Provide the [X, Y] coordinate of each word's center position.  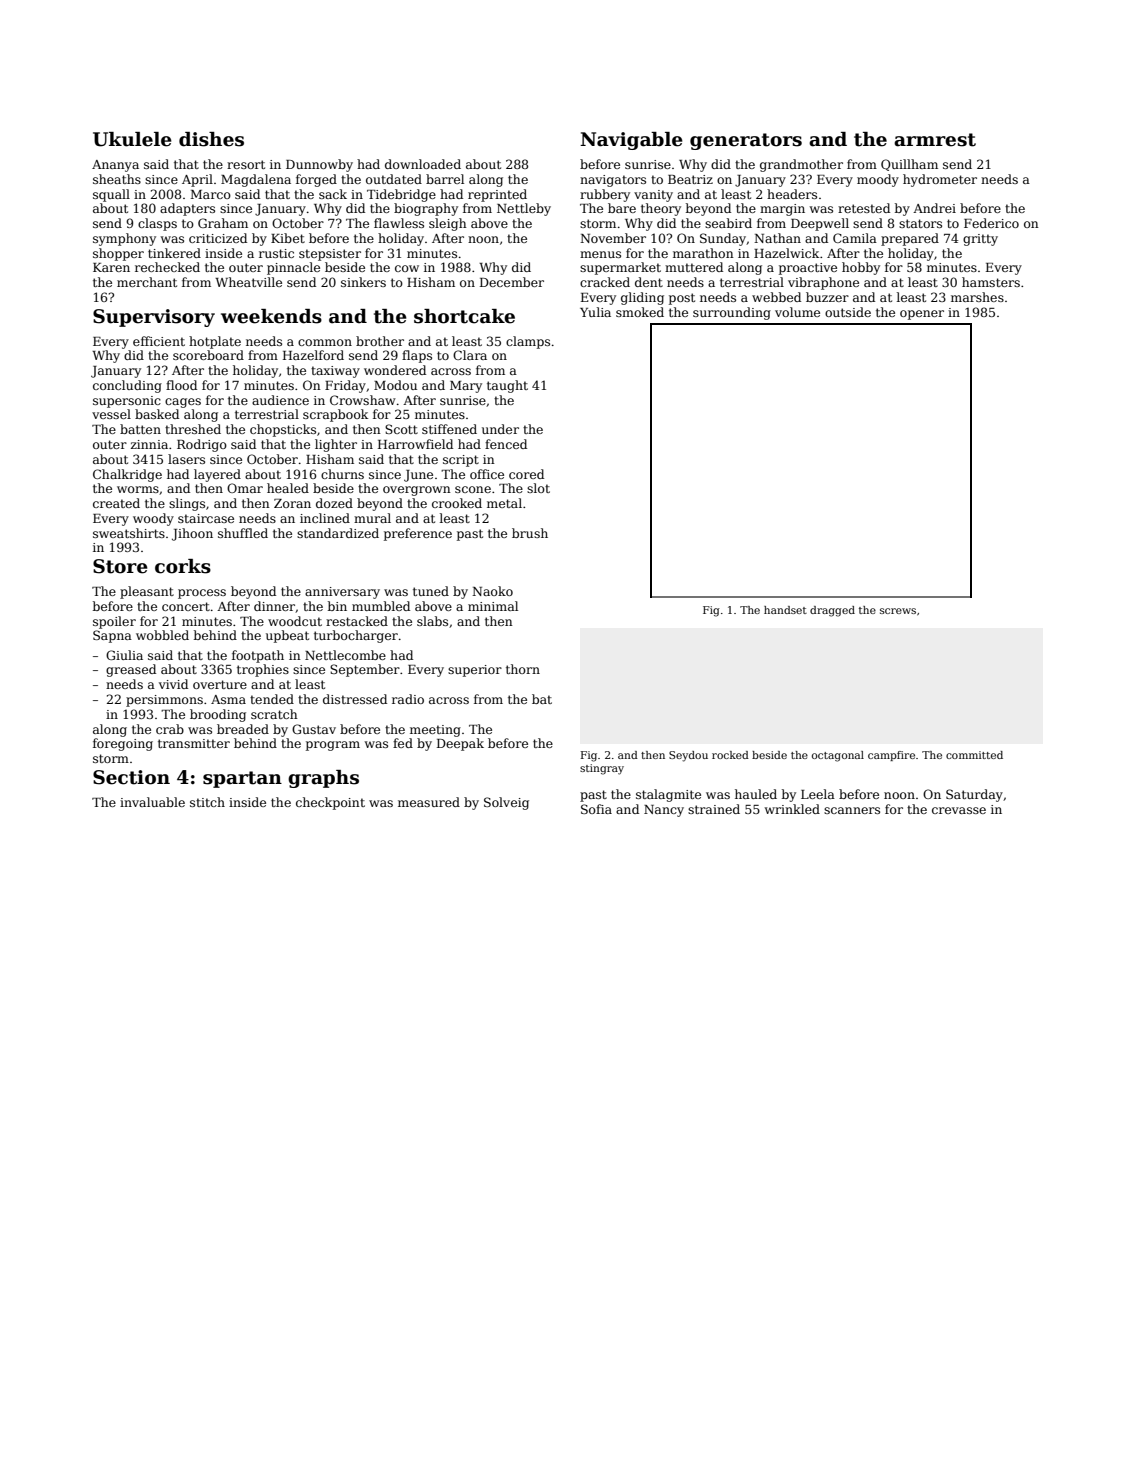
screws [898, 611]
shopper [118, 254]
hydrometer [940, 180]
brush [530, 533]
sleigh [448, 224]
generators [746, 141]
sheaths [117, 179]
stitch [207, 802]
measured [429, 802]
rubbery [605, 195]
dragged [832, 611]
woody [153, 519]
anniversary [342, 593]
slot [538, 488]
